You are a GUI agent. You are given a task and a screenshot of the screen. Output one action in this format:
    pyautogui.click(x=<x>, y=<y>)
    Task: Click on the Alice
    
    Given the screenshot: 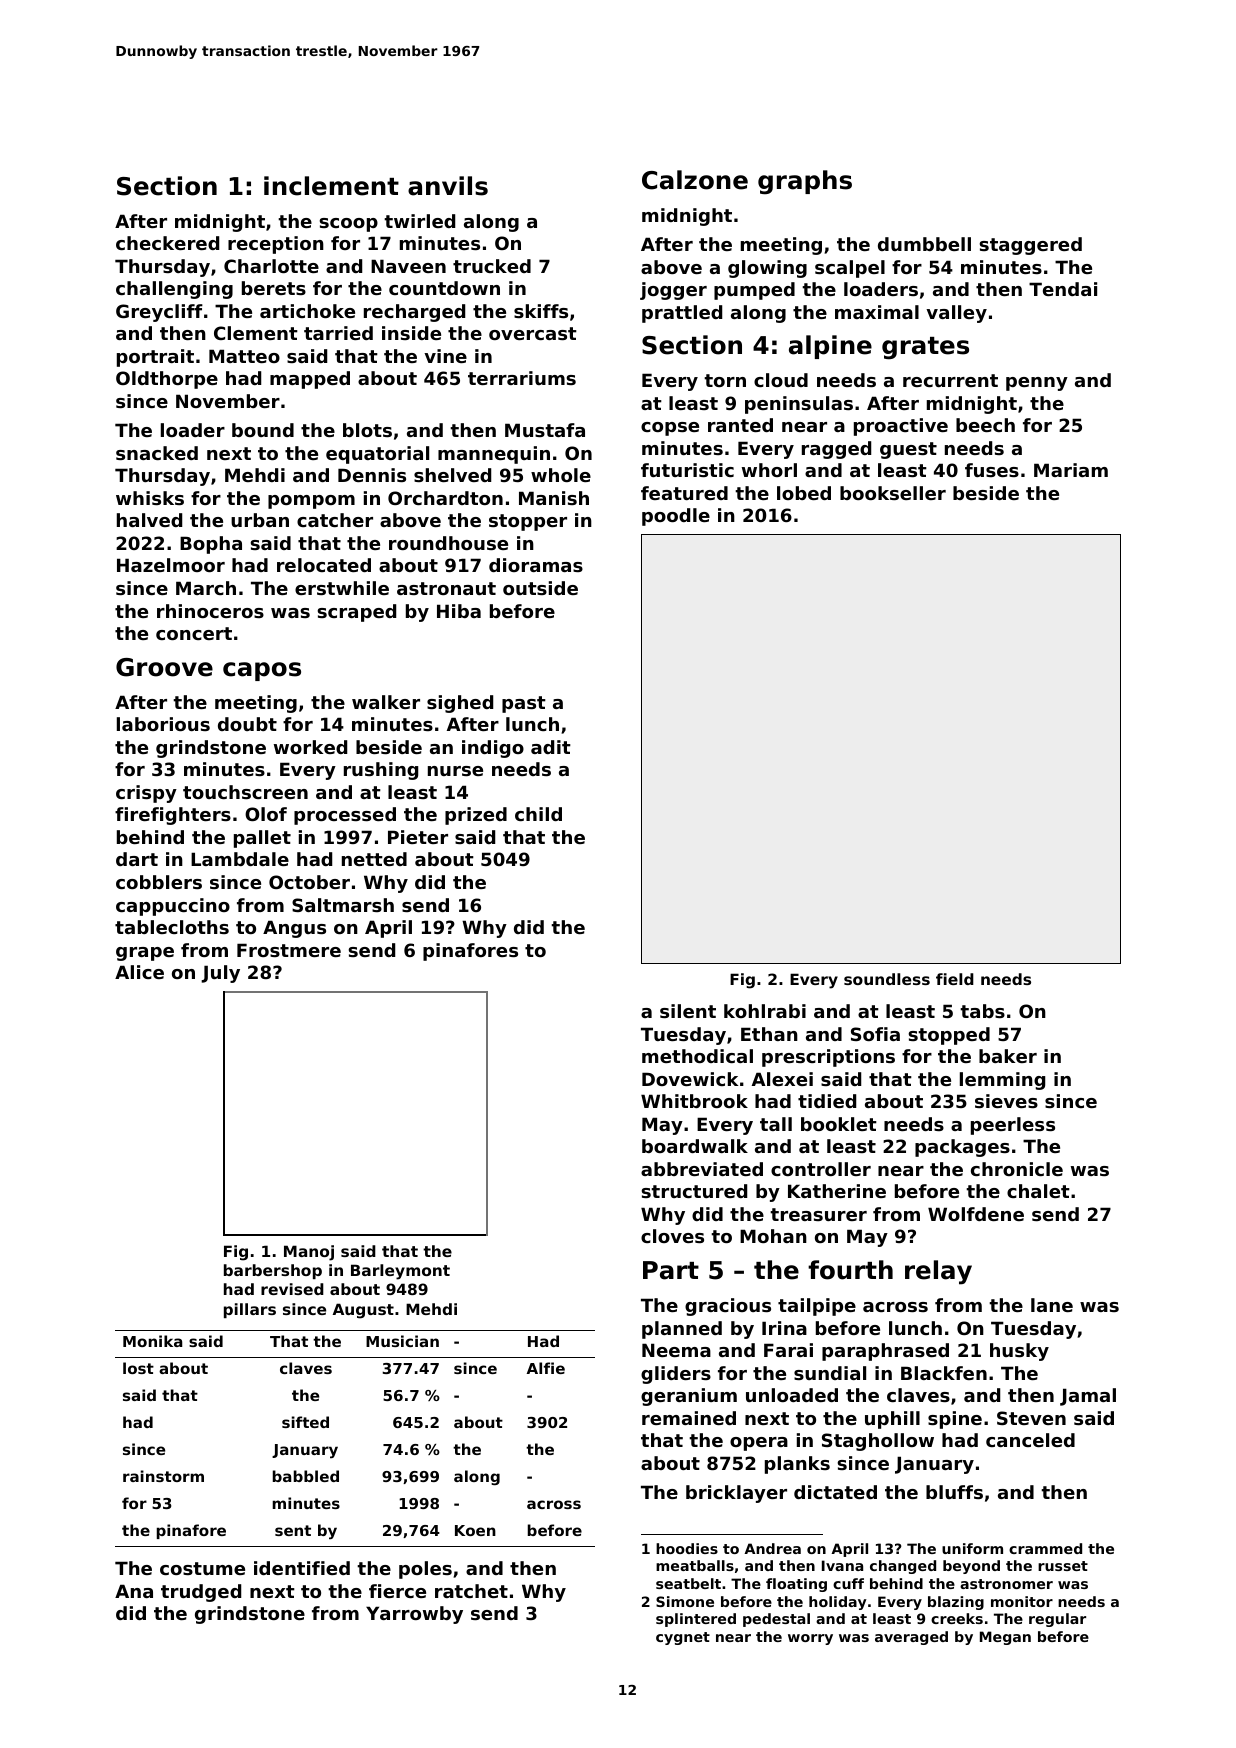 What is the action you would take?
    pyautogui.click(x=139, y=972)
